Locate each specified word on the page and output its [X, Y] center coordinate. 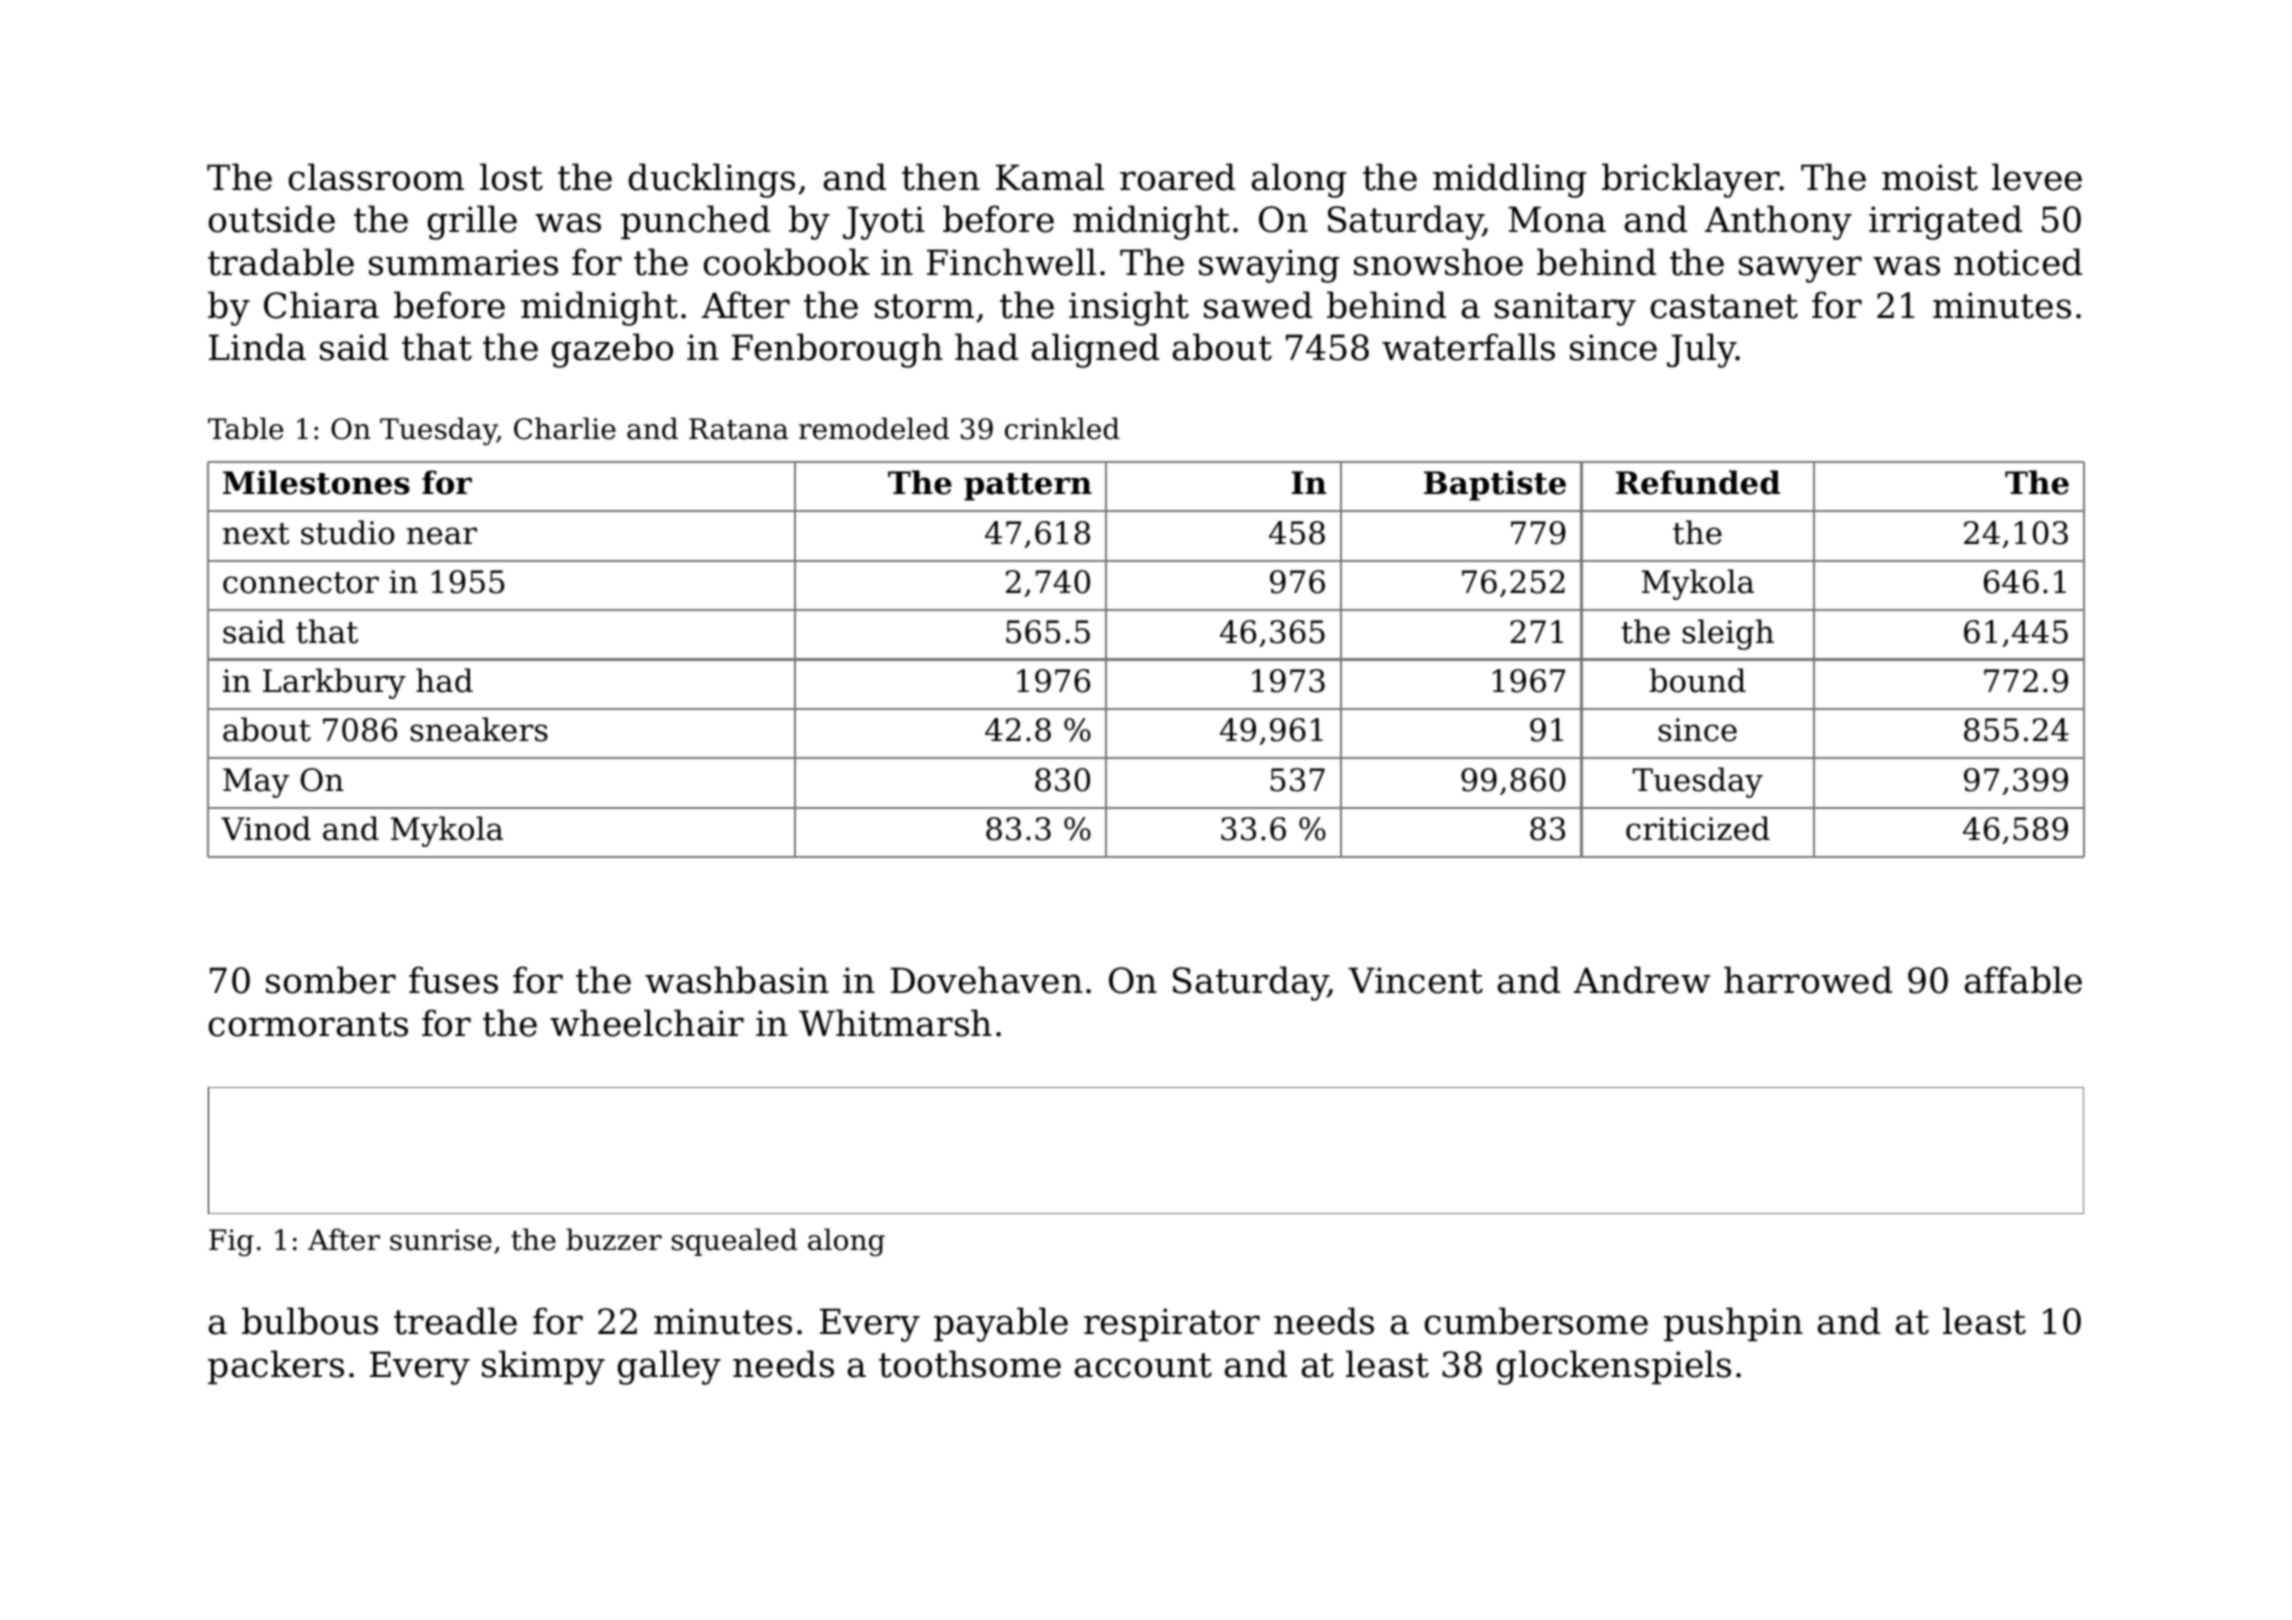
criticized [1698, 828]
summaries [463, 262]
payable [1001, 1324]
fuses [453, 980]
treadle [455, 1321]
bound [1697, 680]
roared [1177, 177]
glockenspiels [1614, 1367]
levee [2037, 177]
